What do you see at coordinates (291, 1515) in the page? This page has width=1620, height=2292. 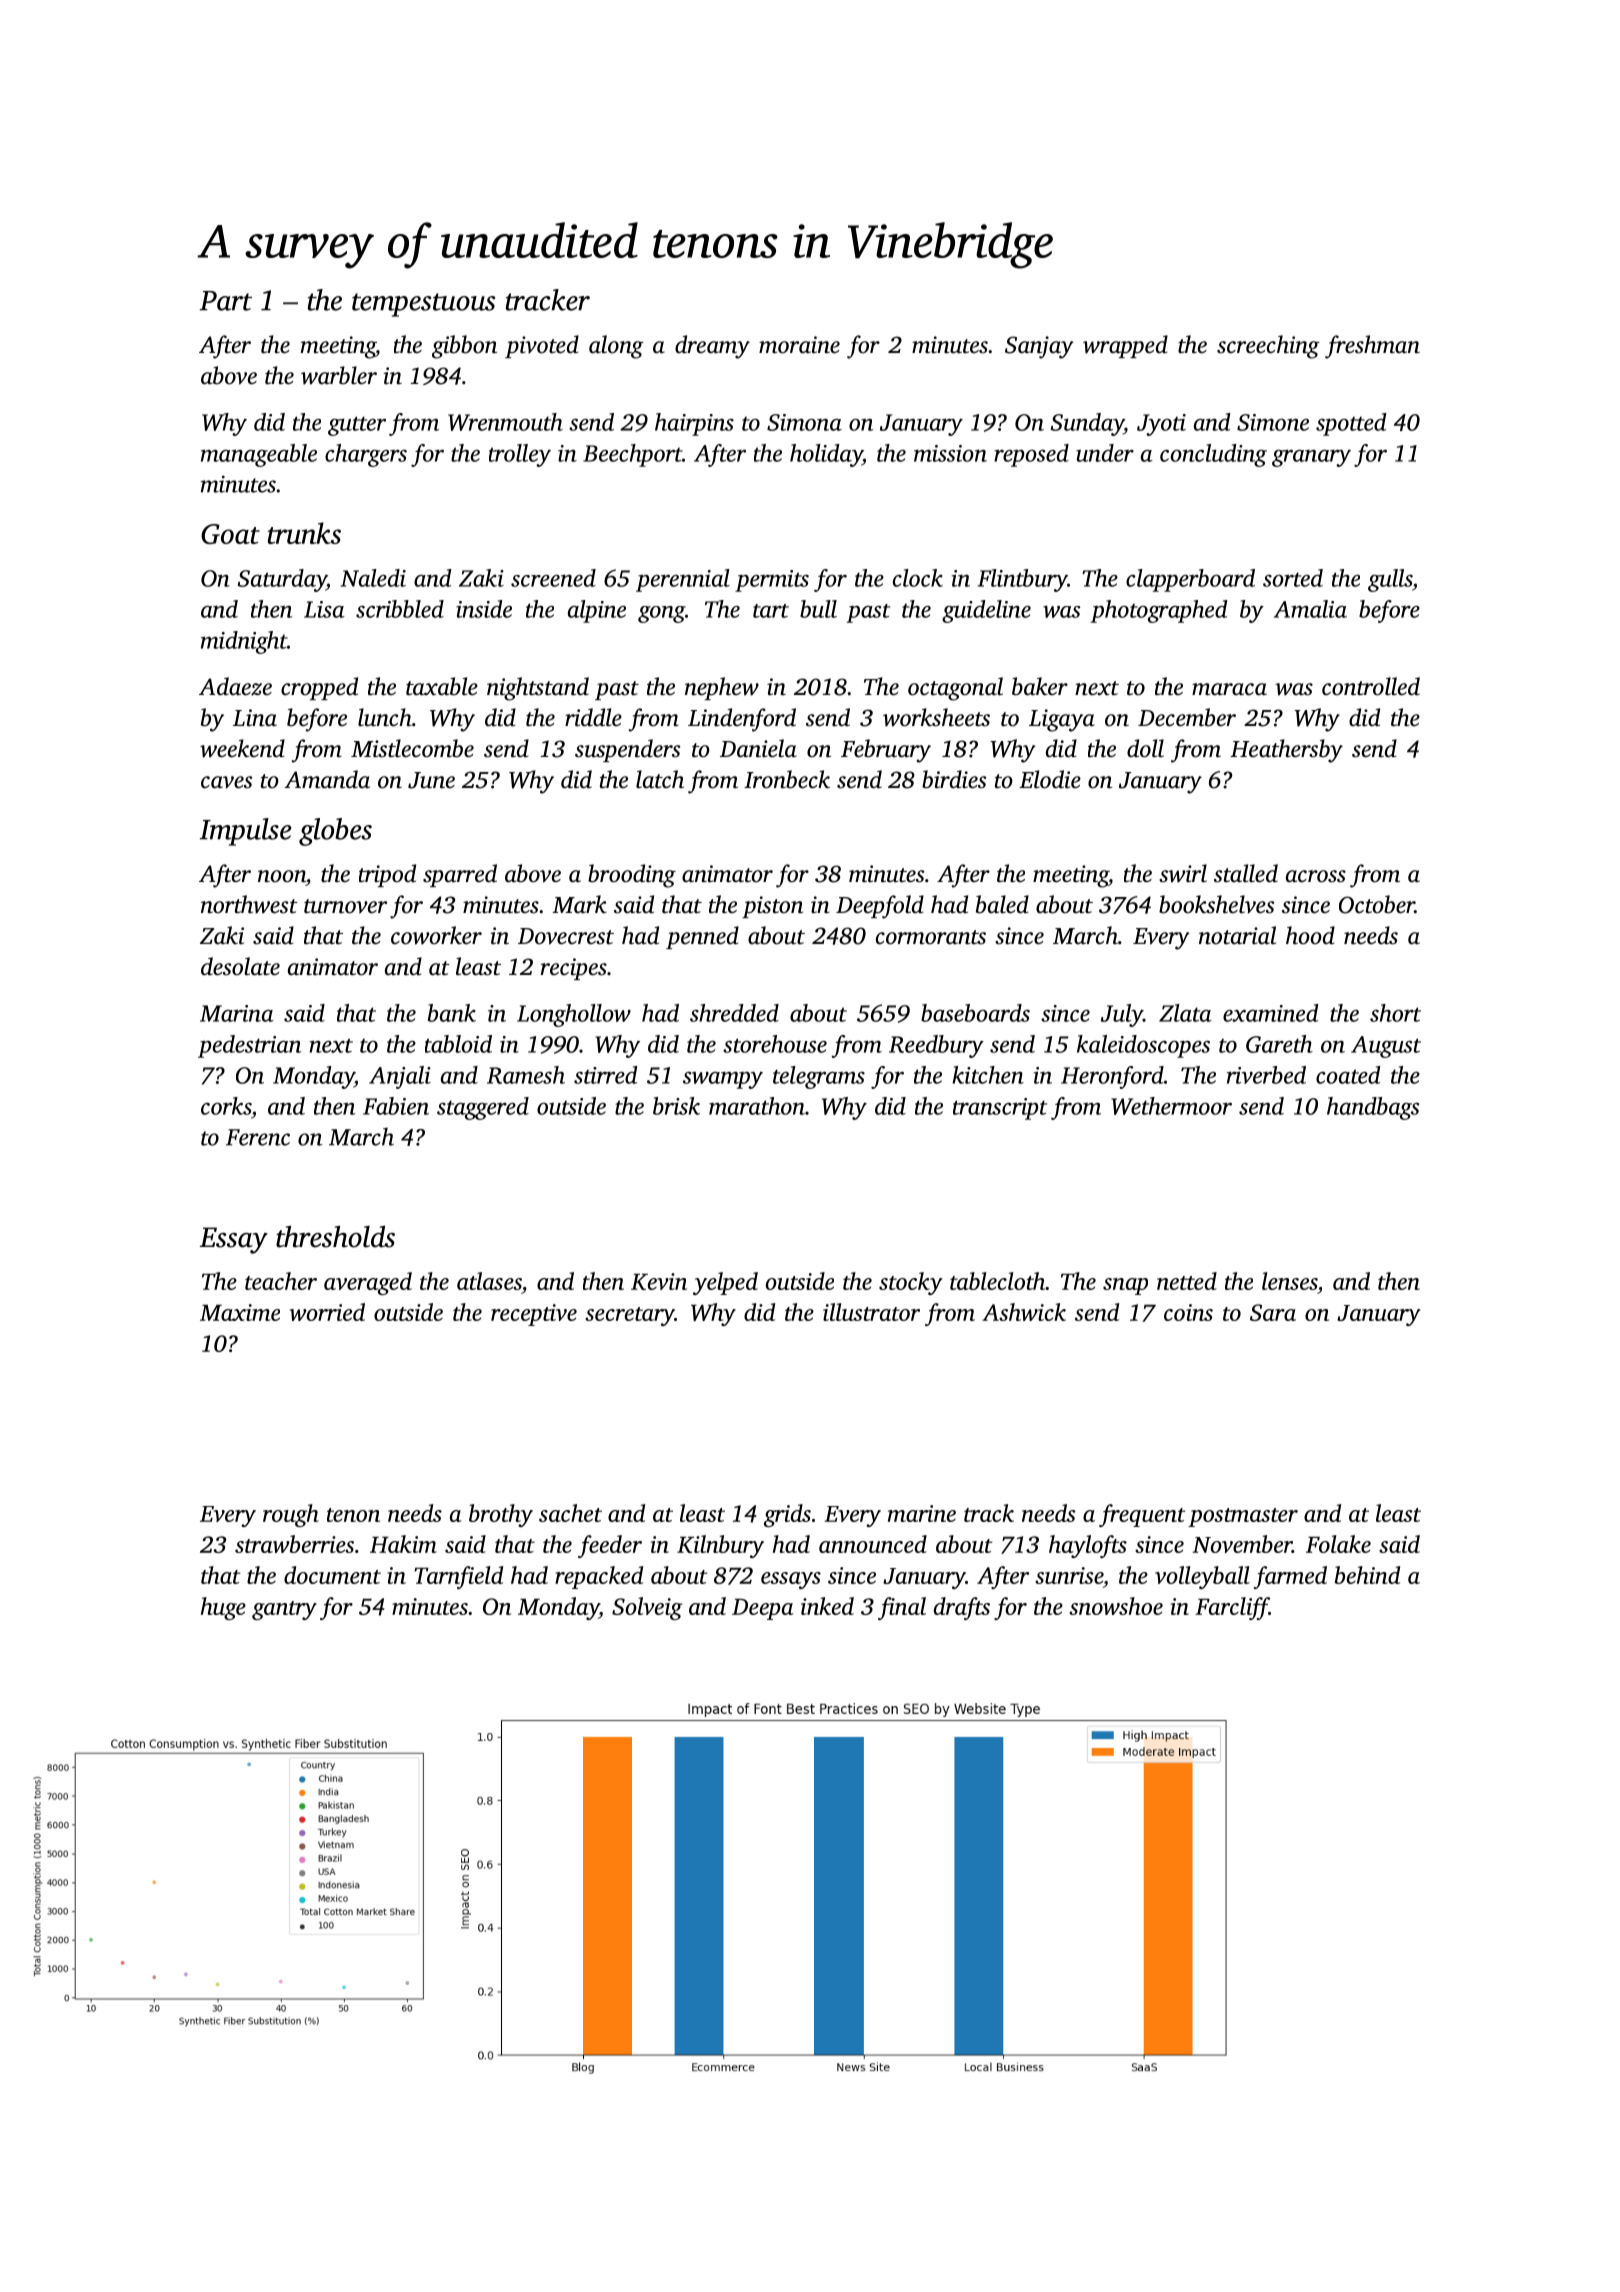 I see `rough` at bounding box center [291, 1515].
